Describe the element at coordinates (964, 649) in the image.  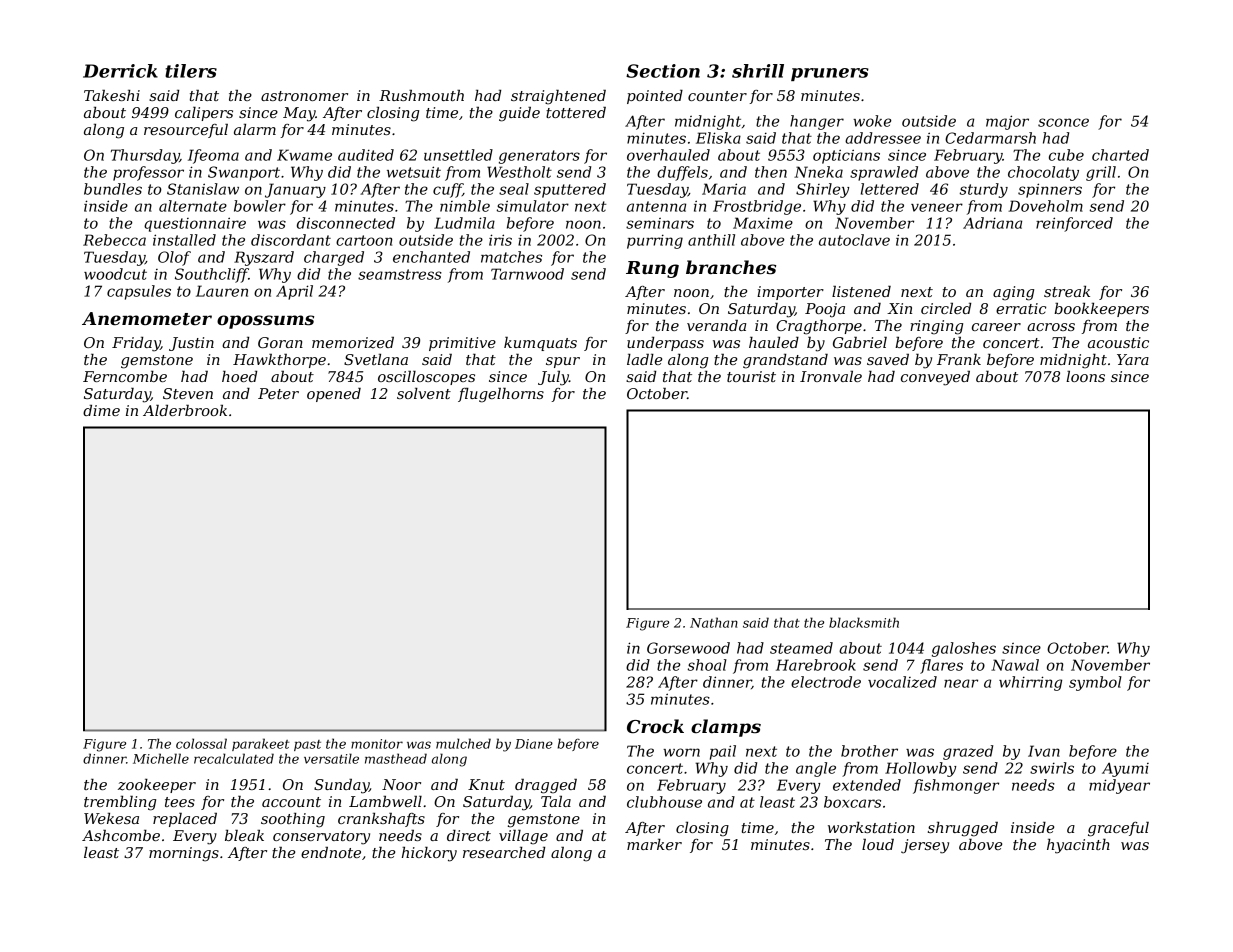
I see `galoshes` at that location.
